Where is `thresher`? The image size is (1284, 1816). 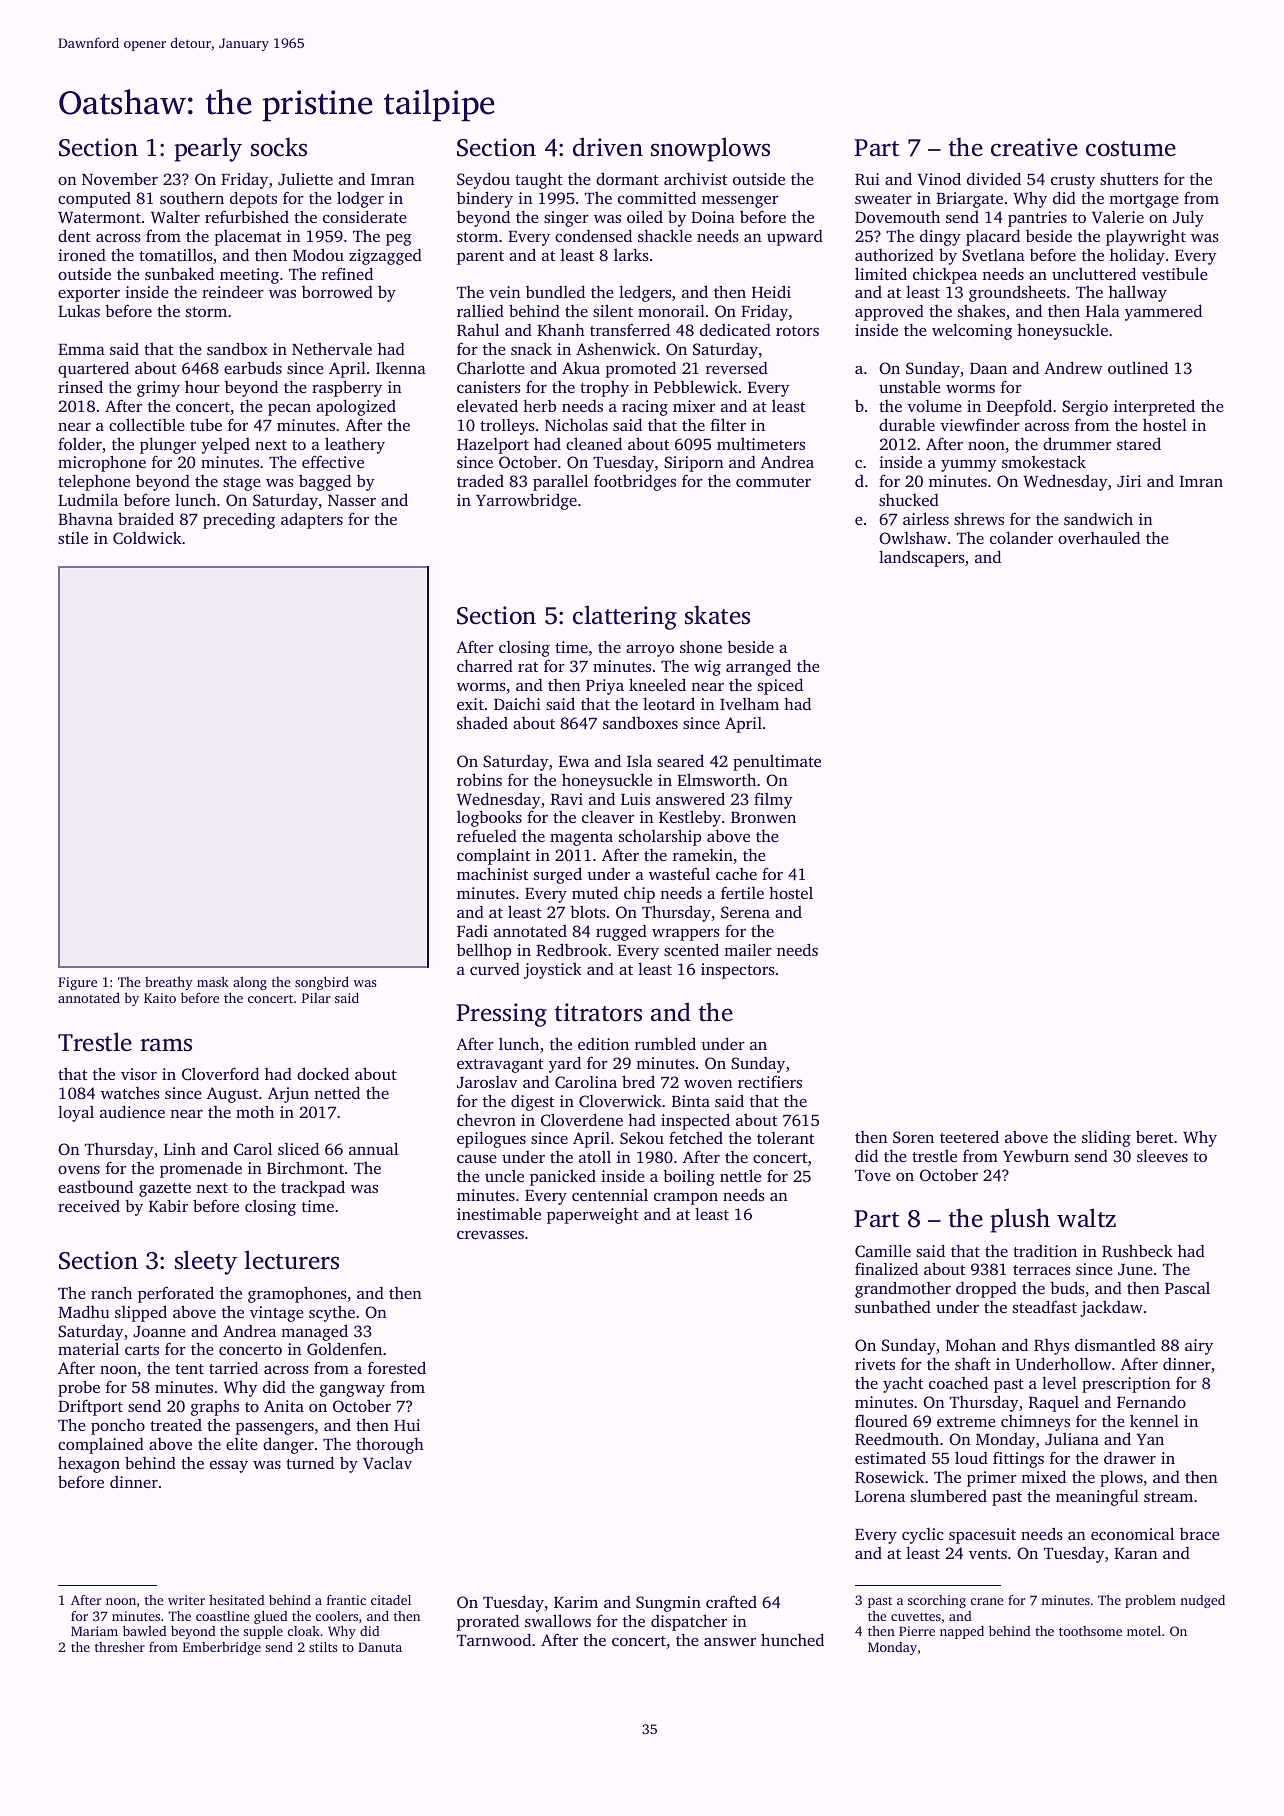
thresher is located at coordinates (120, 1647).
